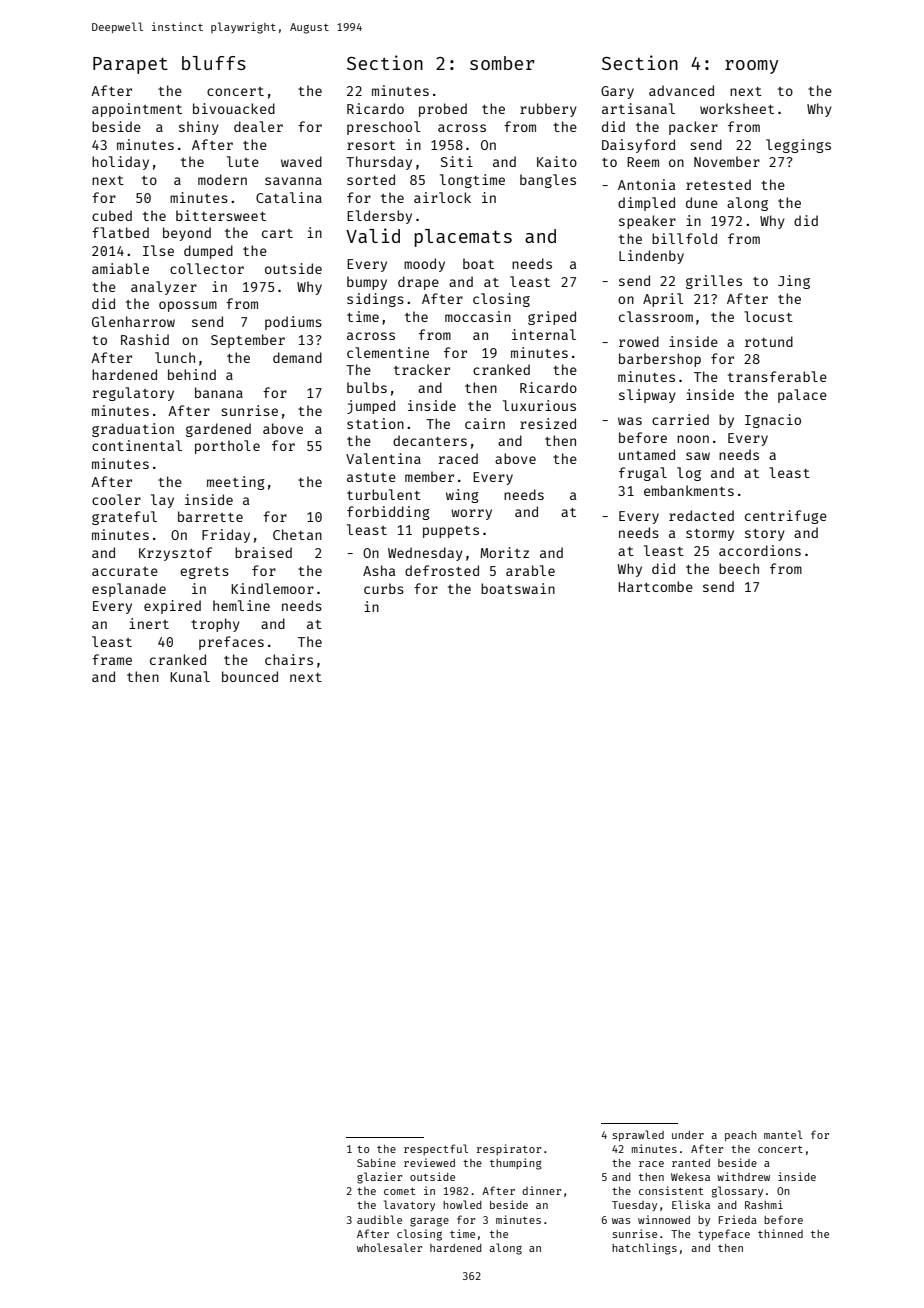  I want to click on thinned, so click(780, 1233).
